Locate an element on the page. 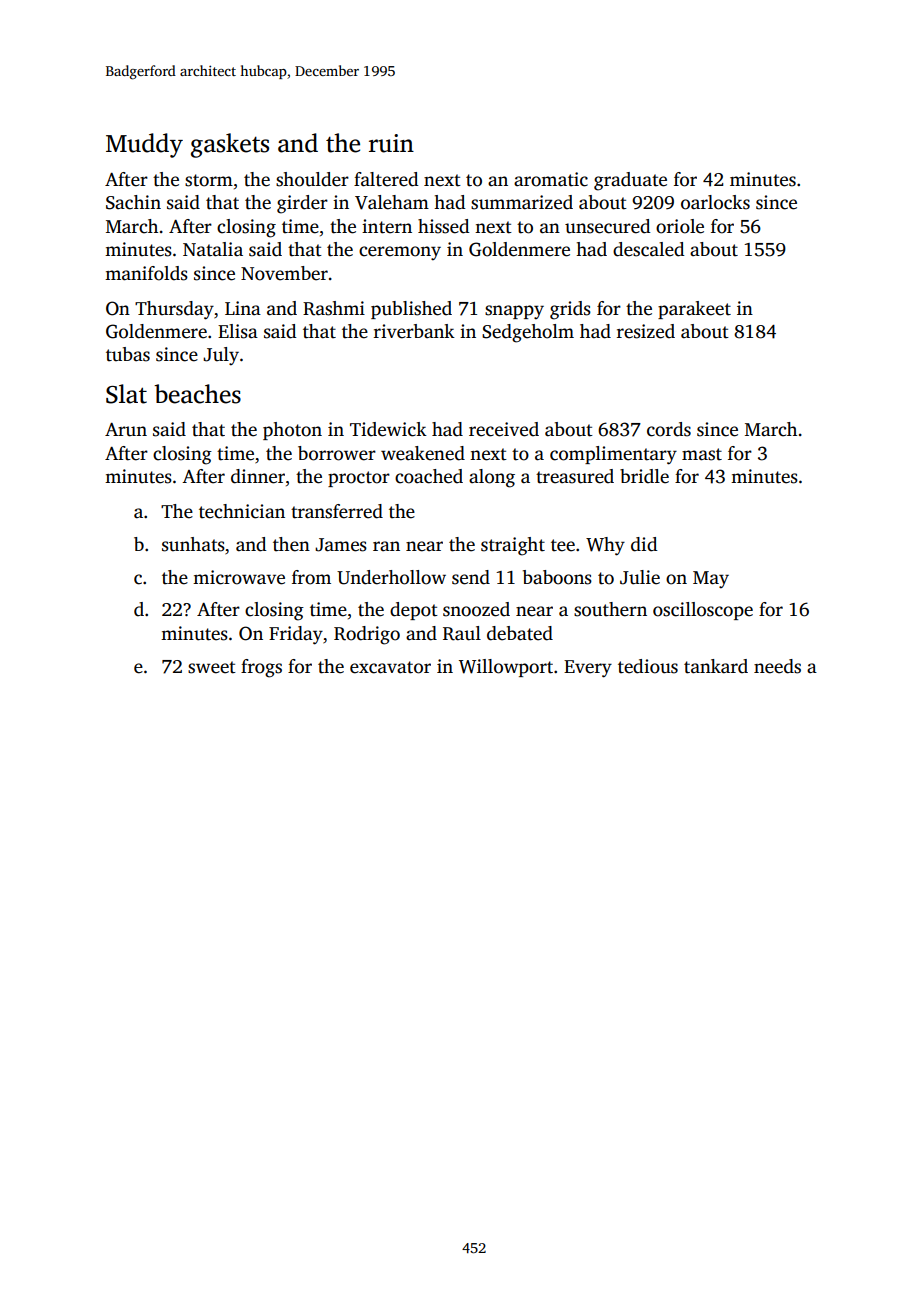  resized is located at coordinates (646, 331).
